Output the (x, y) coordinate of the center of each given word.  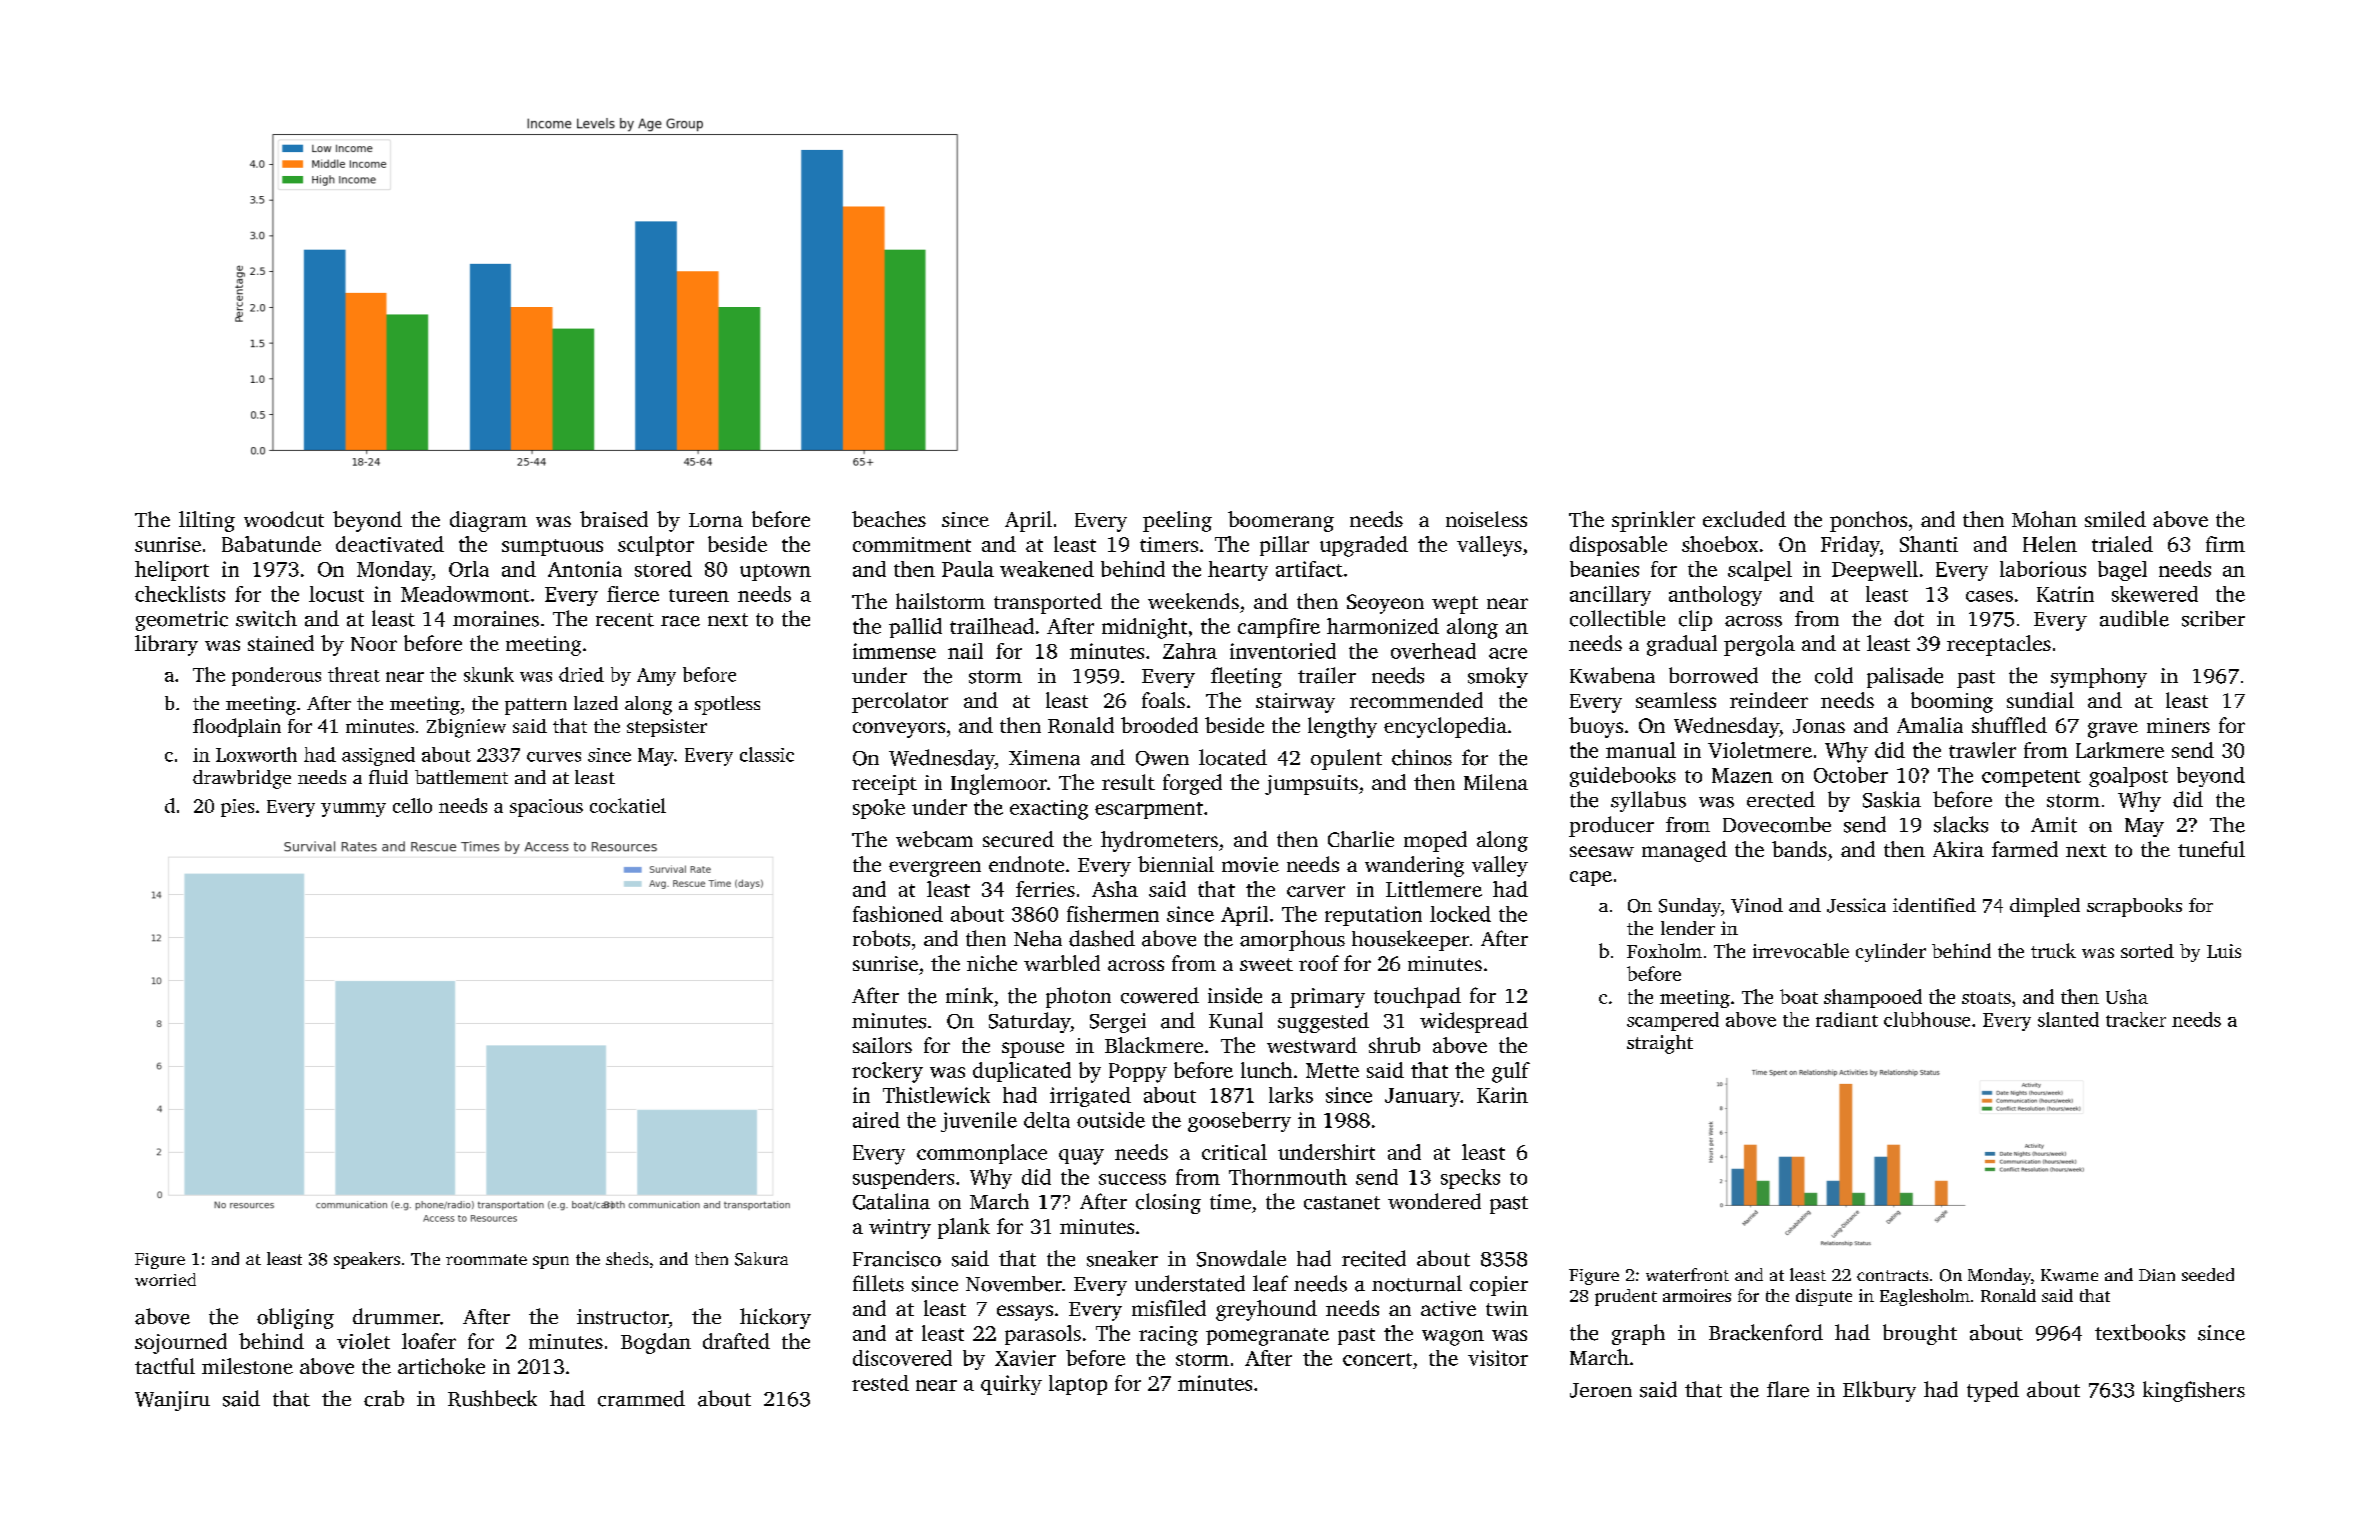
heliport (172, 571)
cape (1591, 878)
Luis (2224, 951)
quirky (1011, 1385)
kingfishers (2194, 1391)
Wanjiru (172, 1401)
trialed (2122, 544)
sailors (882, 1045)
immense (894, 651)
